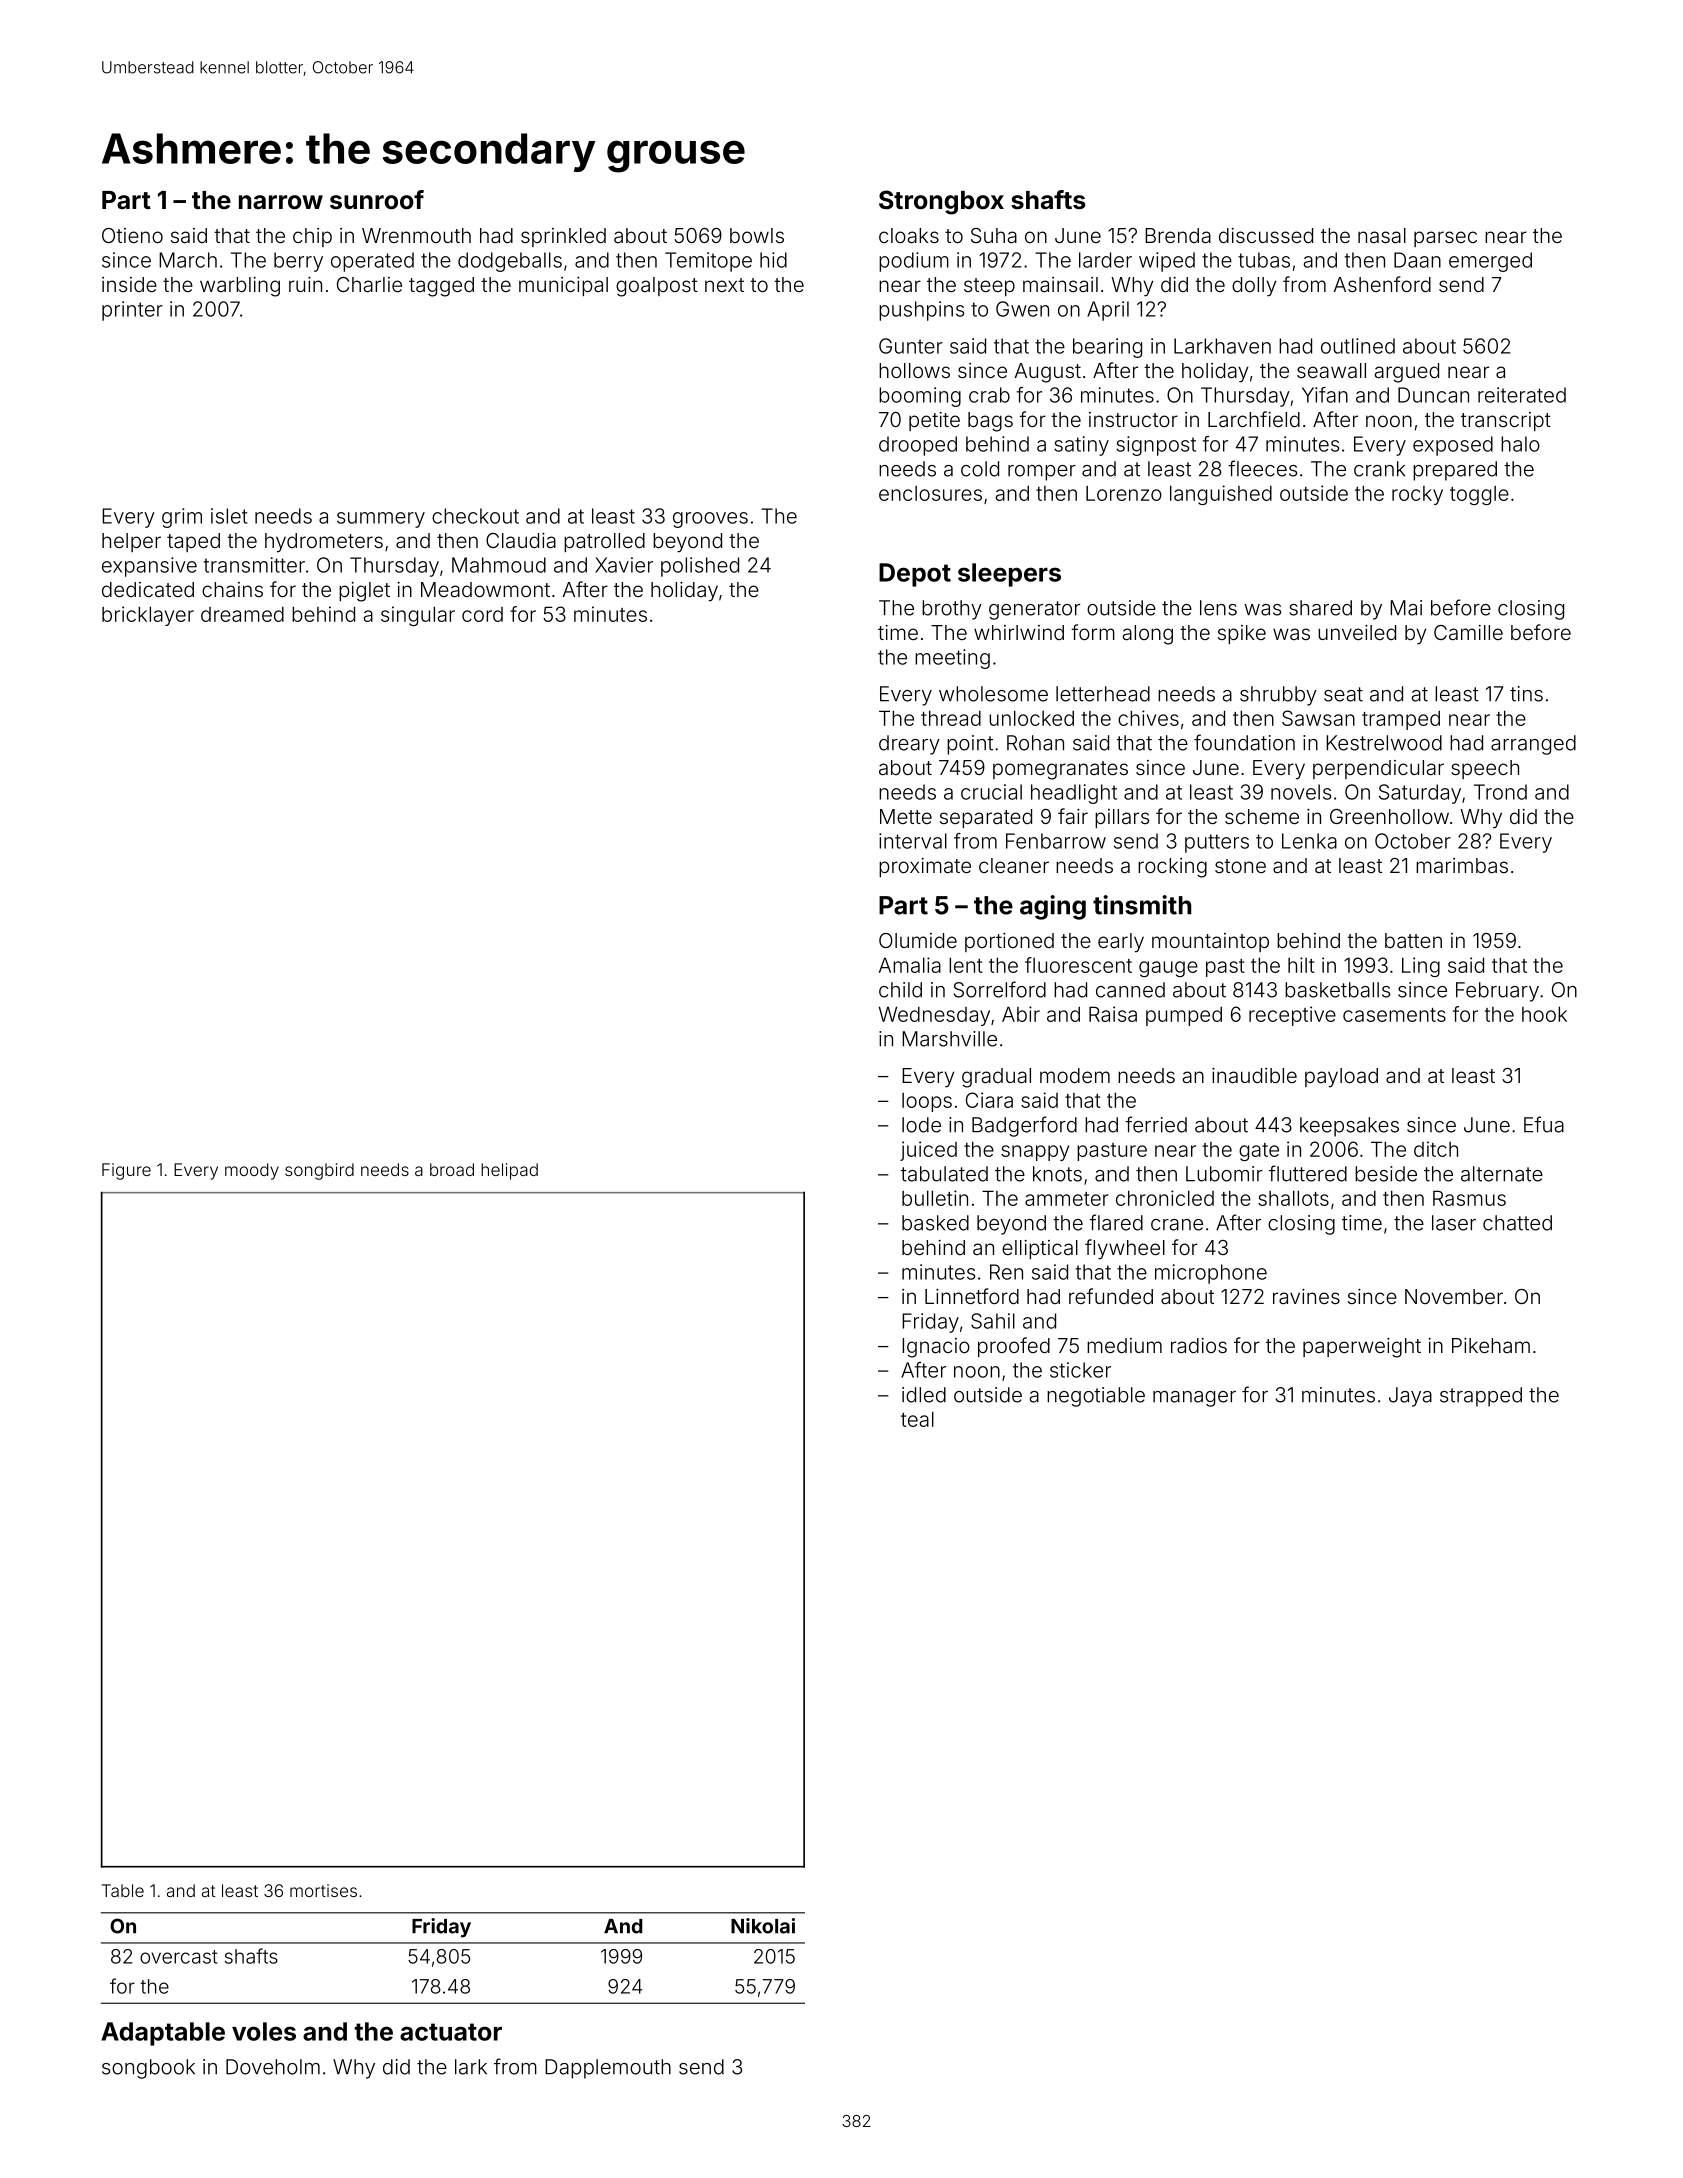 The width and height of the screenshot is (1683, 2178). What do you see at coordinates (1254, 287) in the screenshot?
I see `dolly` at bounding box center [1254, 287].
